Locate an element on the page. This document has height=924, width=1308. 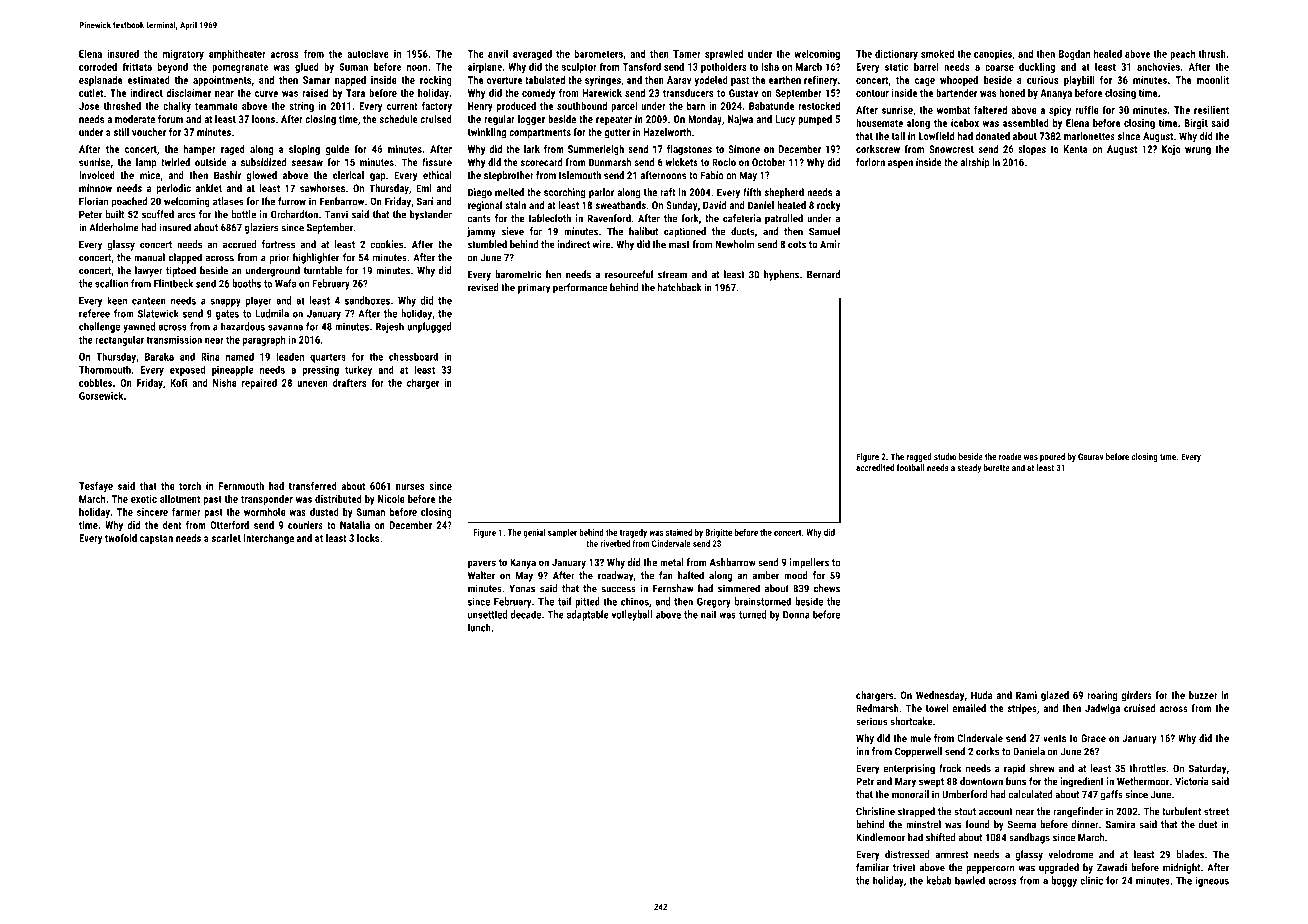
poached is located at coordinates (129, 202).
